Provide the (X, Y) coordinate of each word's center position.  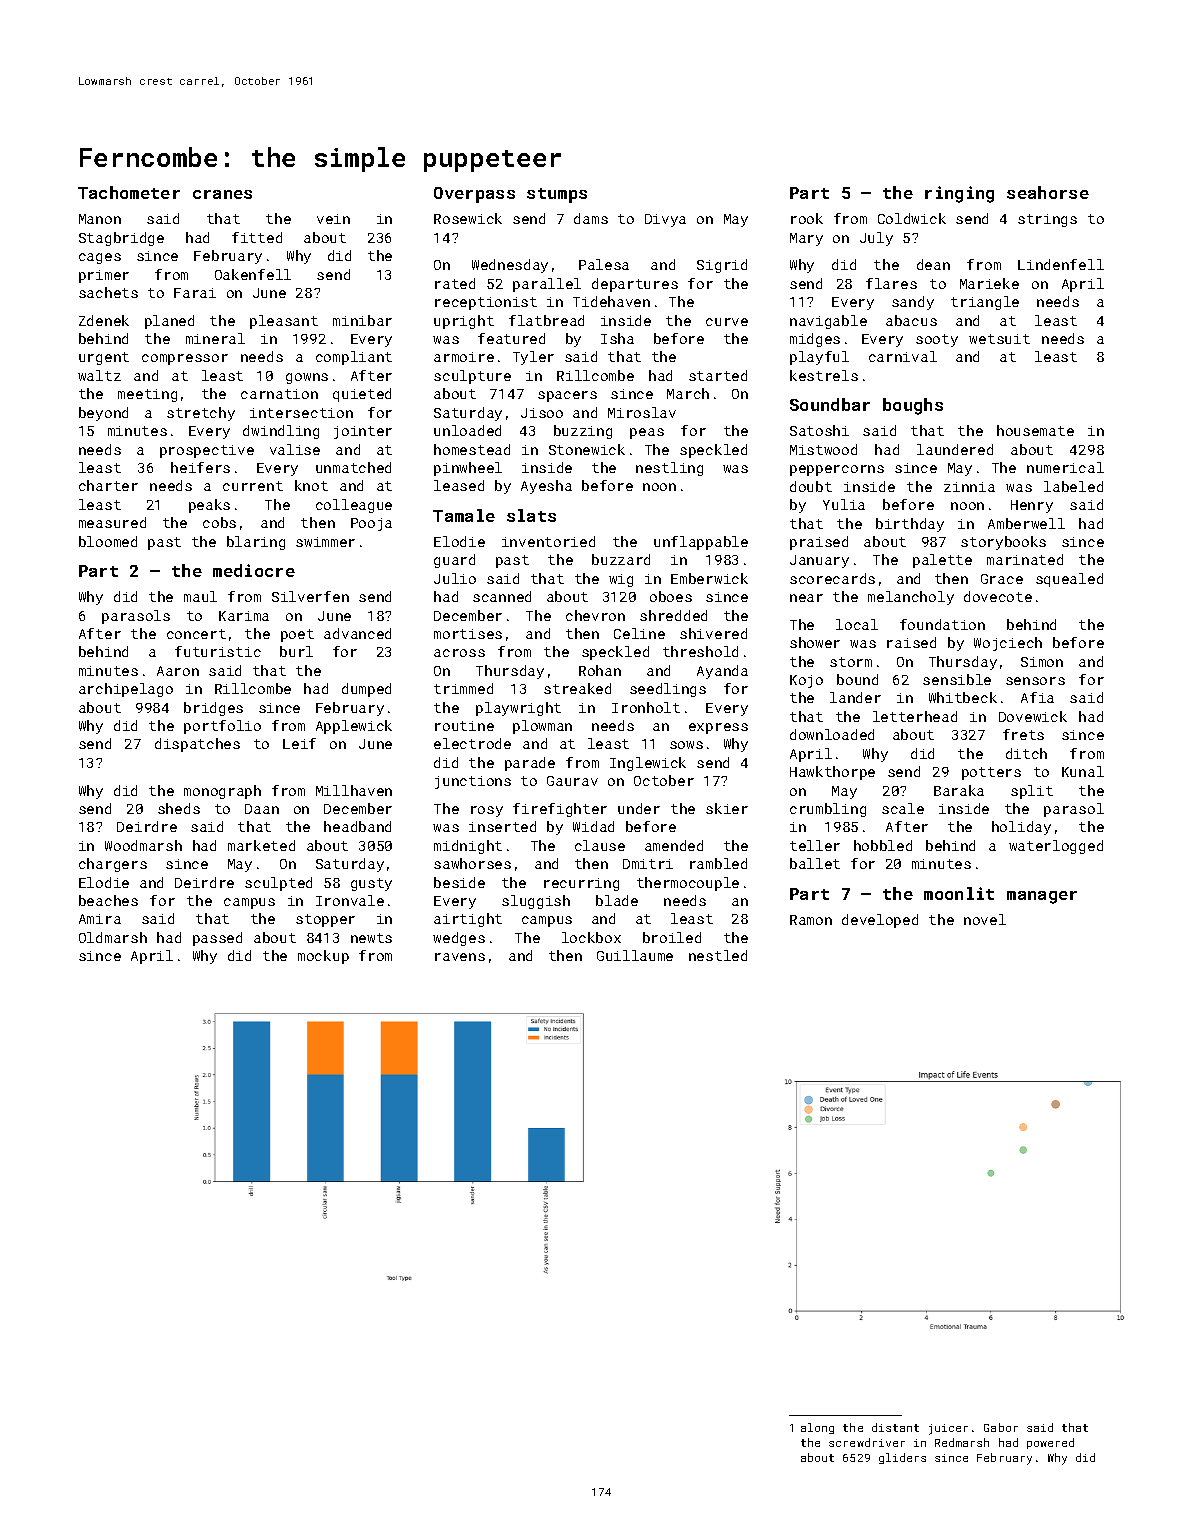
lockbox (591, 937)
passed (217, 939)
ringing (959, 194)
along (817, 1428)
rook (807, 218)
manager (1042, 897)
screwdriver (867, 1442)
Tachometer (129, 192)
